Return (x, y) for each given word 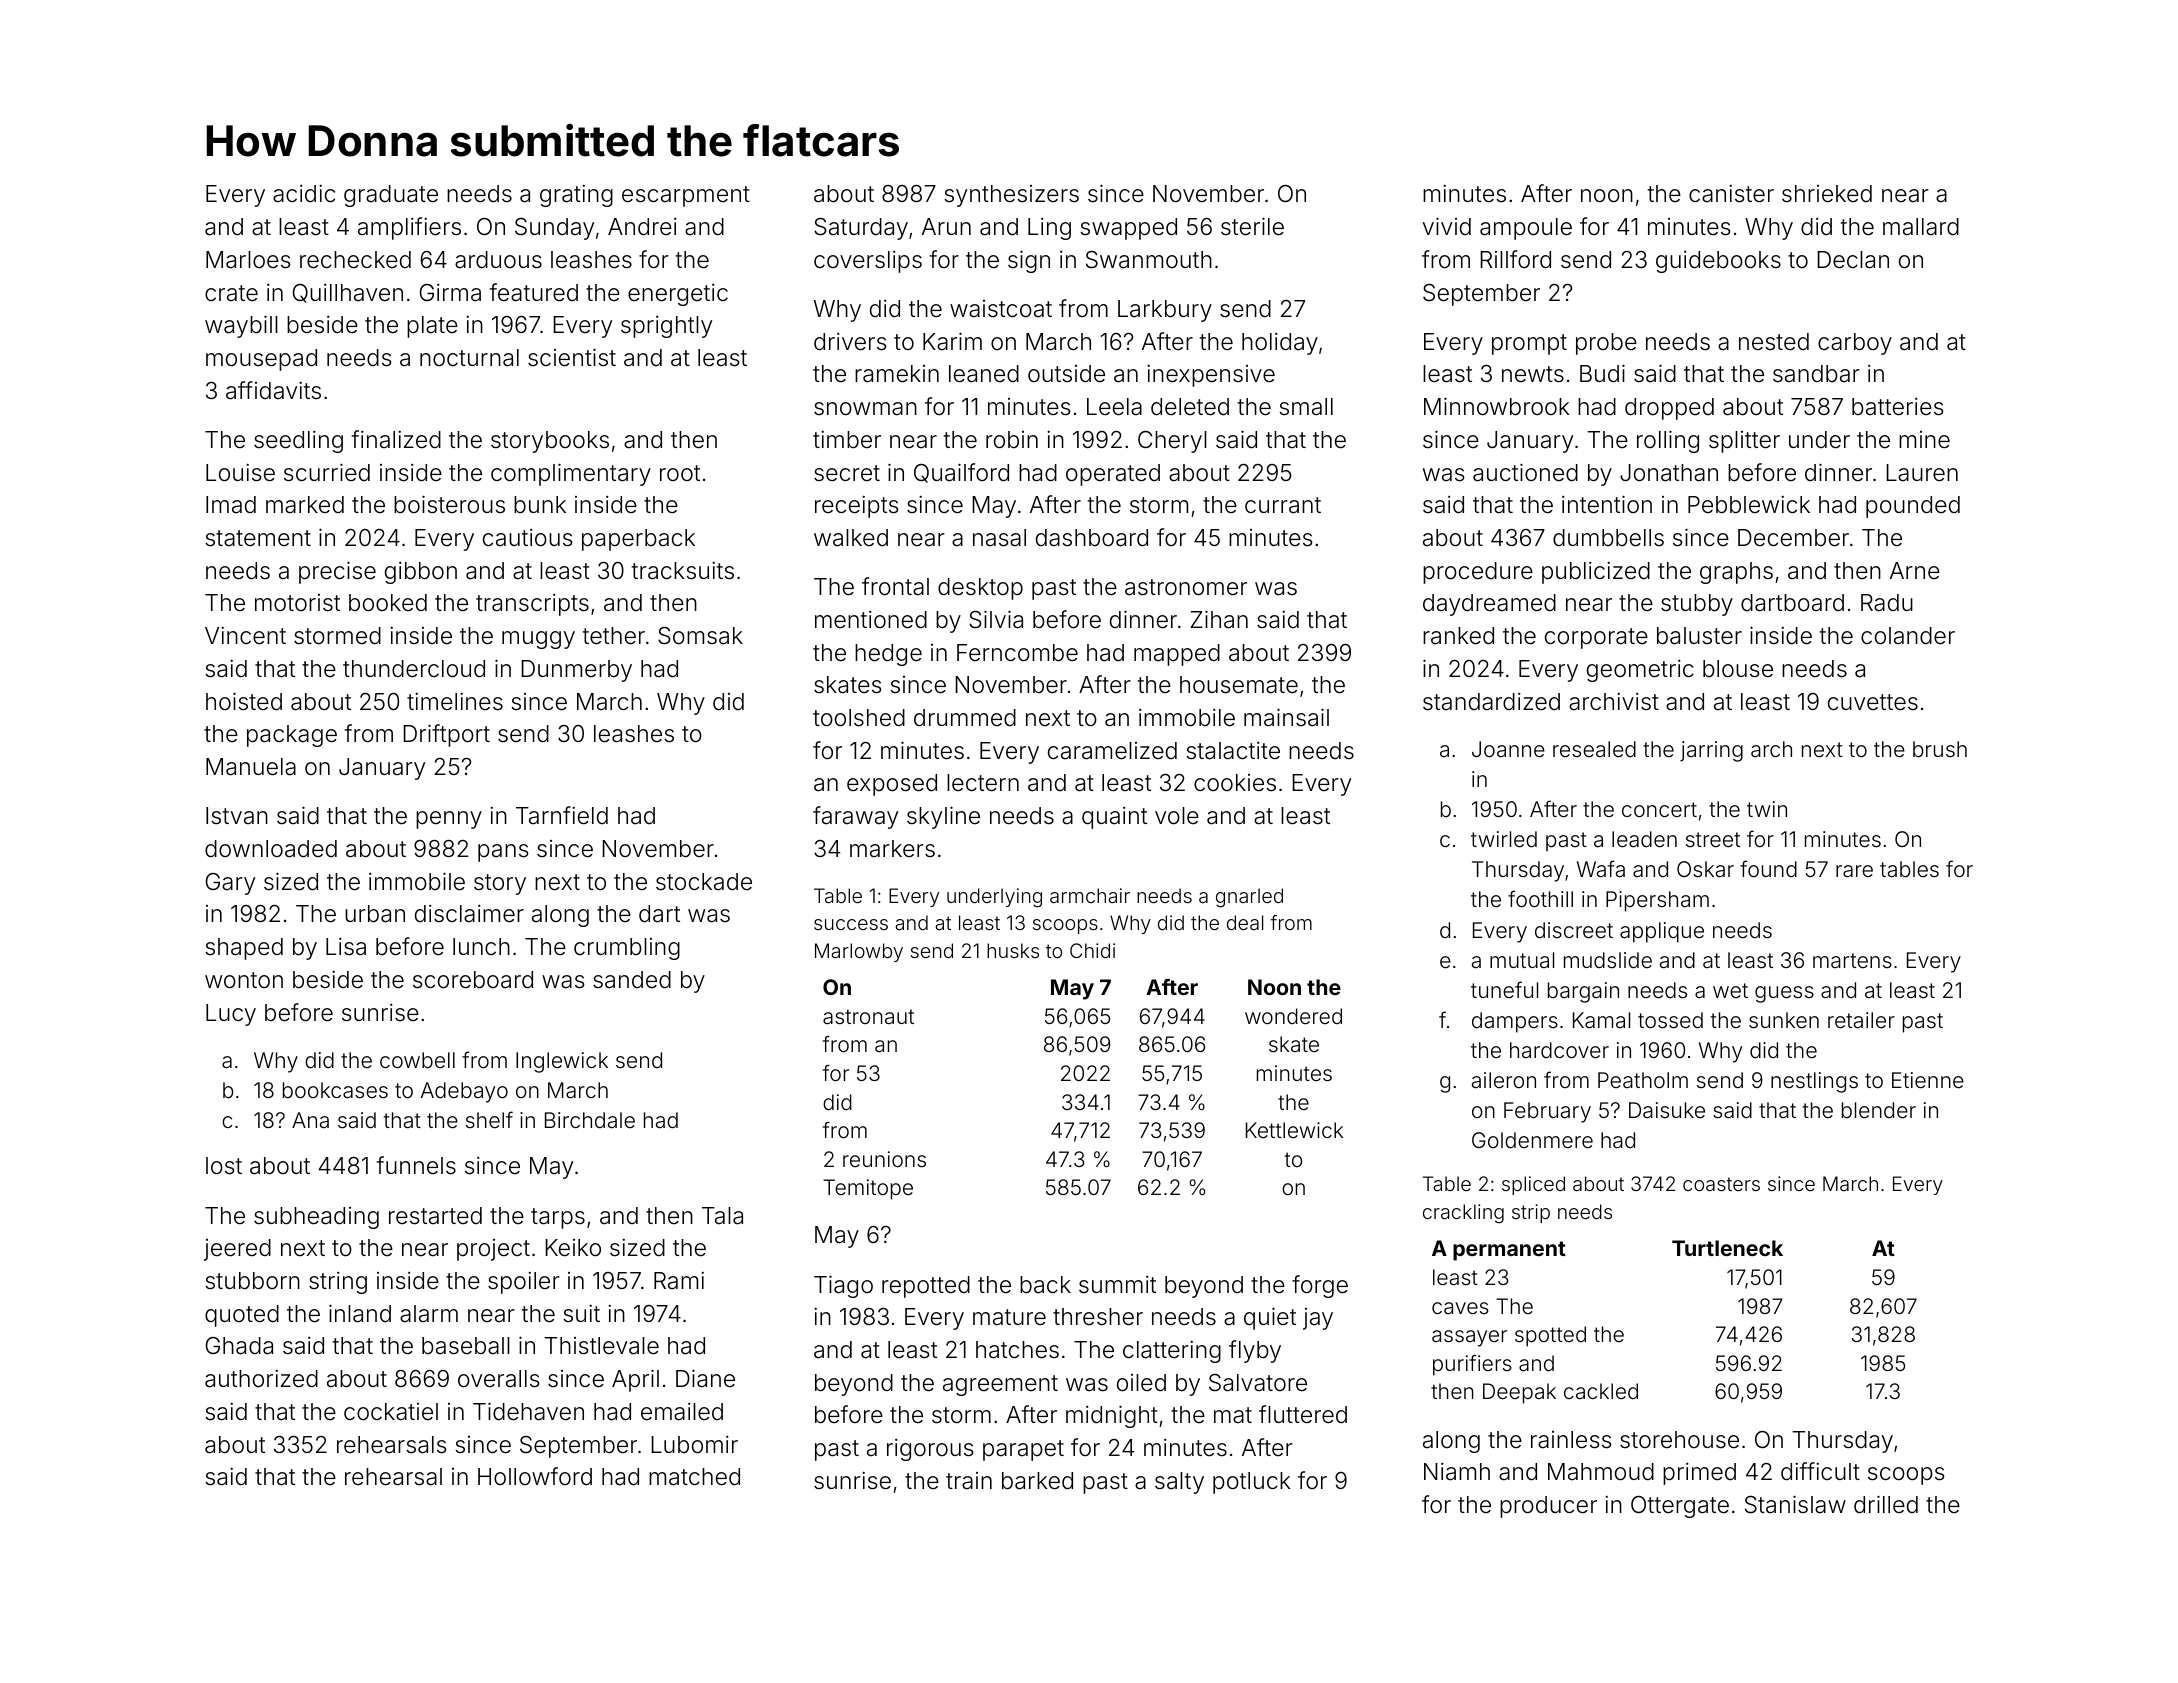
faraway (855, 817)
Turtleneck (1727, 1248)
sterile (1252, 226)
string (338, 1283)
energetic (678, 295)
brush (1940, 749)
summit (1117, 1285)
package (292, 736)
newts (1533, 374)
